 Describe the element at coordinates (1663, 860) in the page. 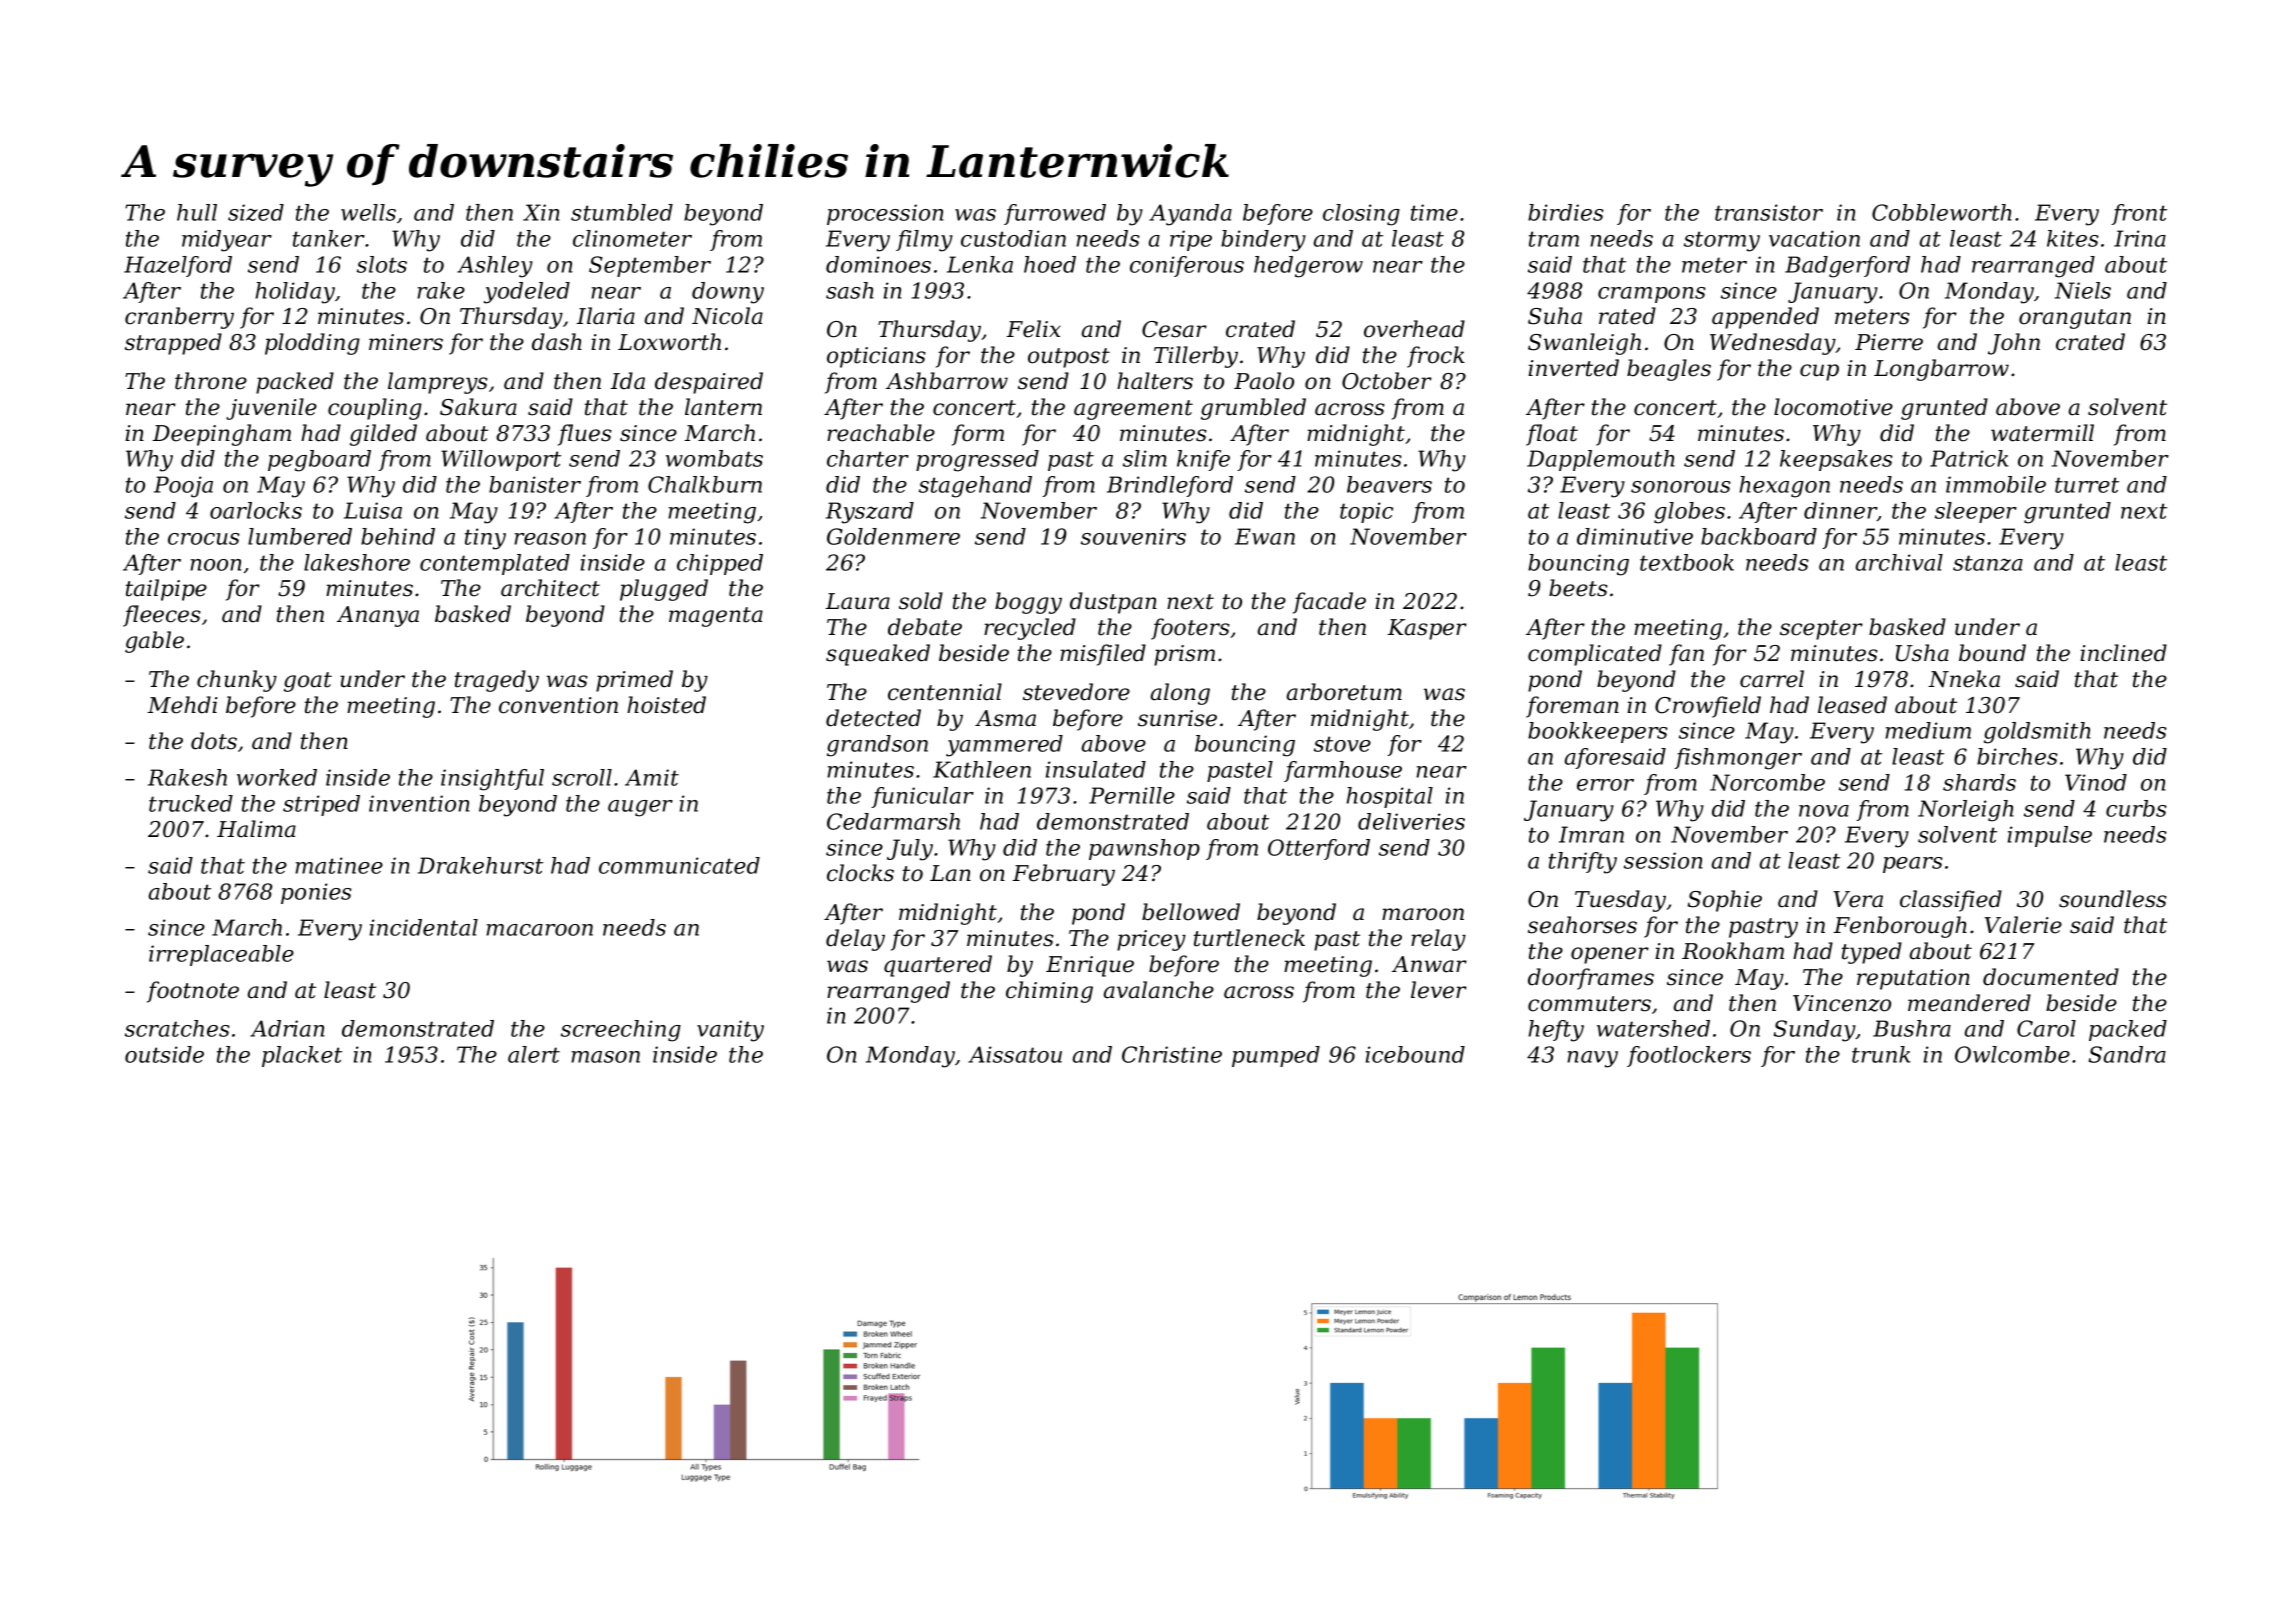

I see `session` at that location.
